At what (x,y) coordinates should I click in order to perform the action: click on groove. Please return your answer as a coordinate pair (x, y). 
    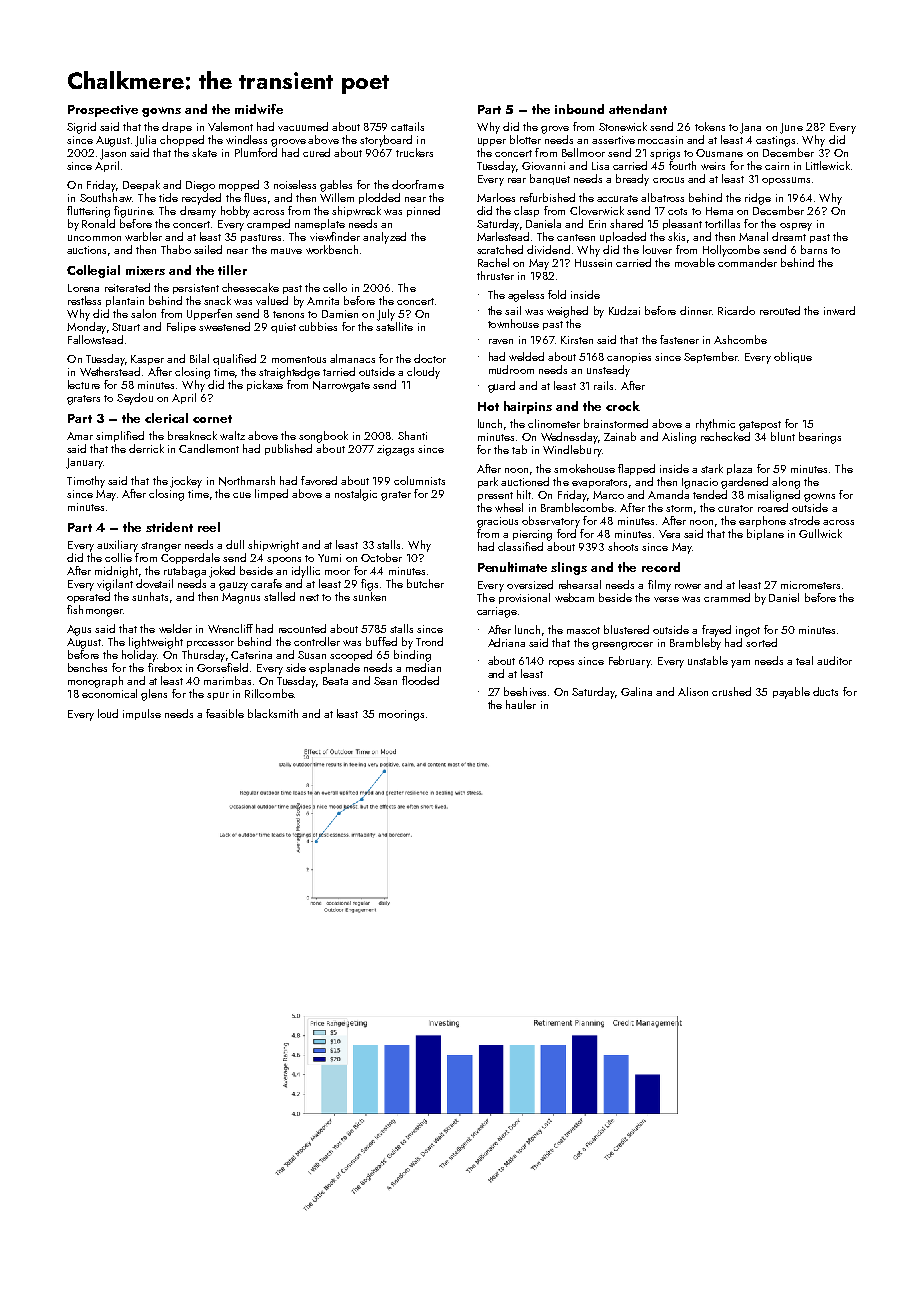
    Looking at the image, I should click on (288, 143).
